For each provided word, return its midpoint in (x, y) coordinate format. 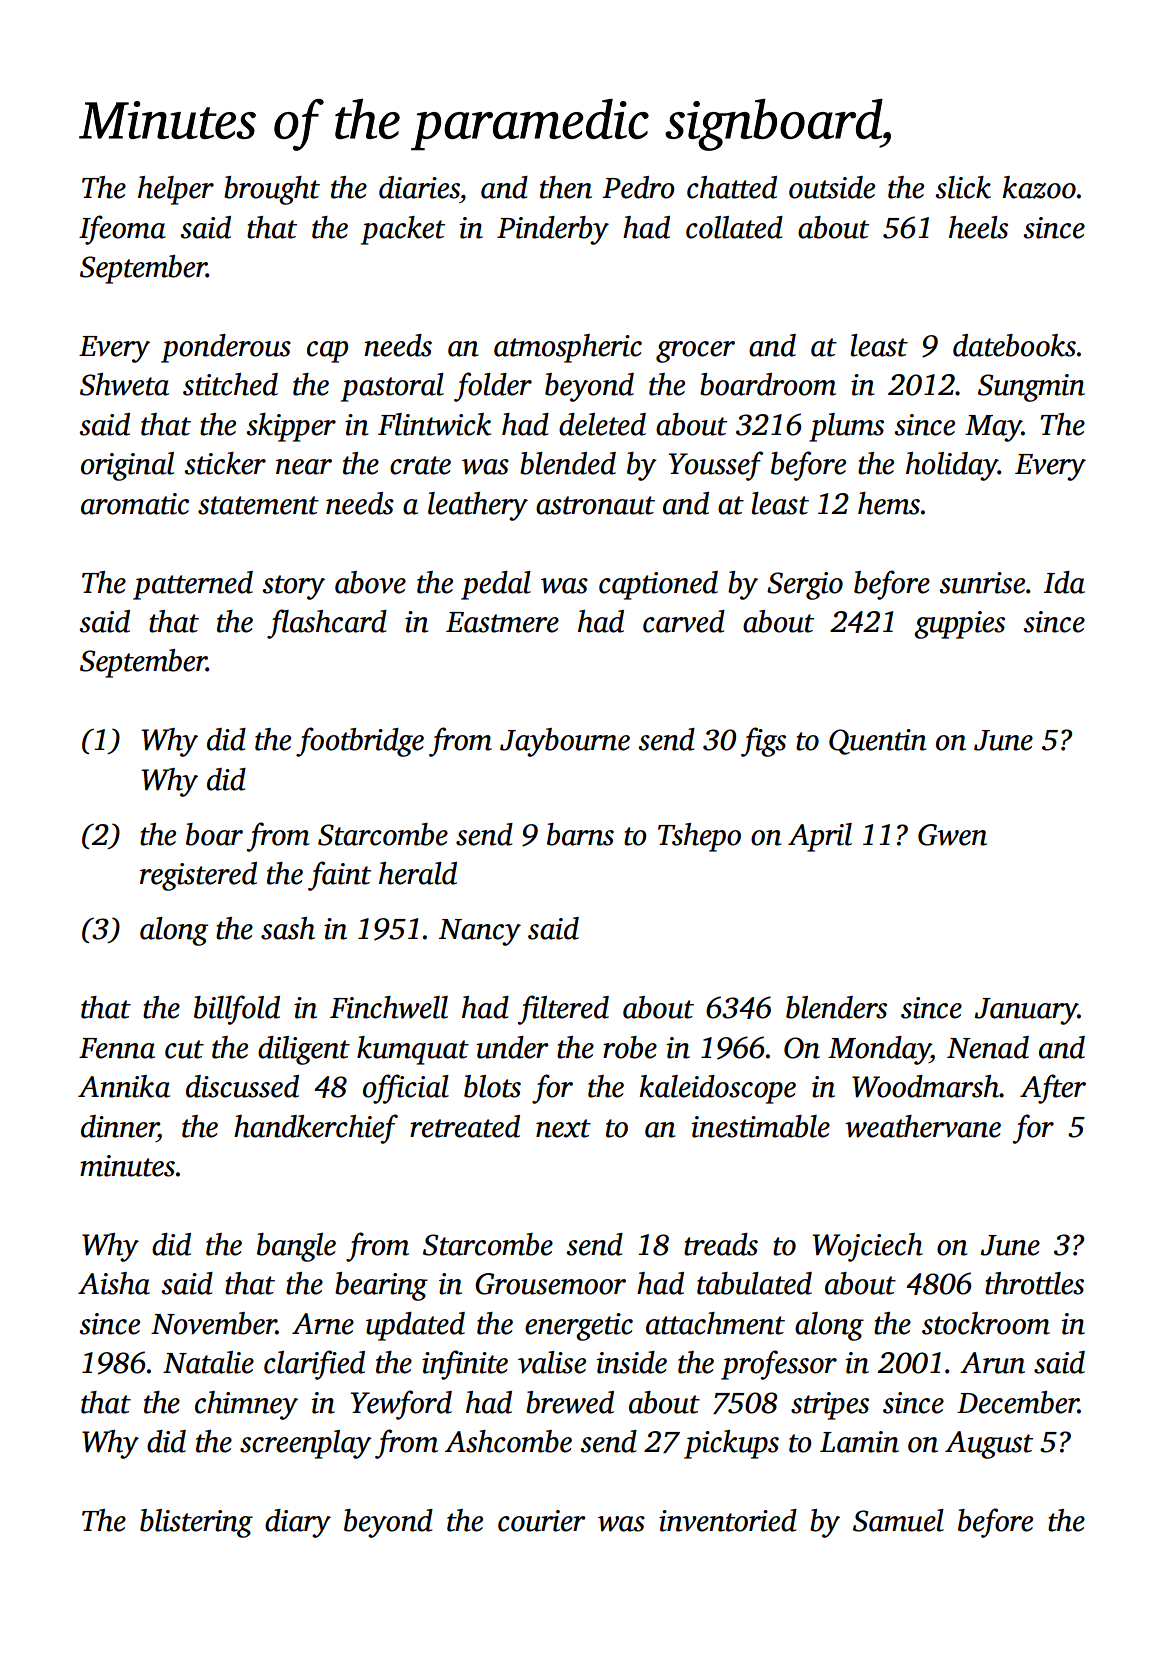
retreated (465, 1126)
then (566, 187)
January (1026, 1011)
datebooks (1014, 345)
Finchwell (389, 1007)
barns (580, 834)
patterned (193, 585)
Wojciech (868, 1247)
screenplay (306, 1444)
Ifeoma (122, 230)
